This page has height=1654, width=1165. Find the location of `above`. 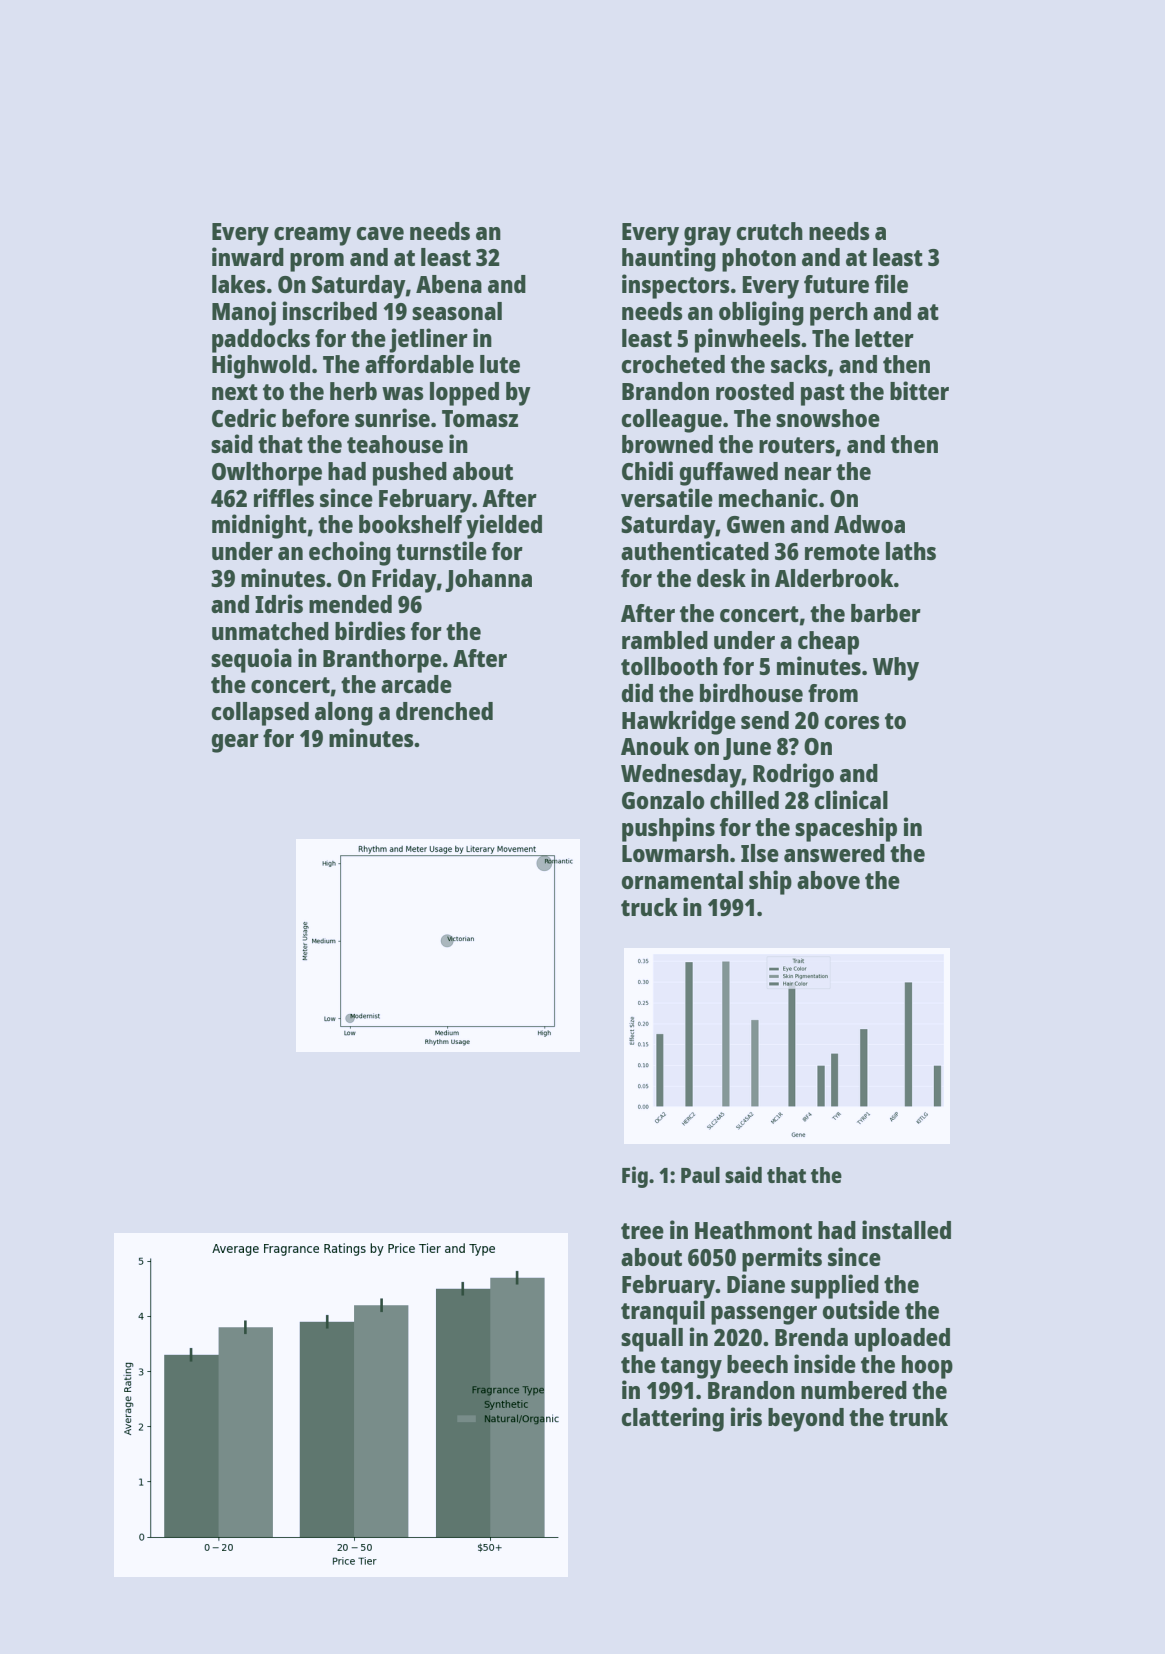

above is located at coordinates (828, 880).
